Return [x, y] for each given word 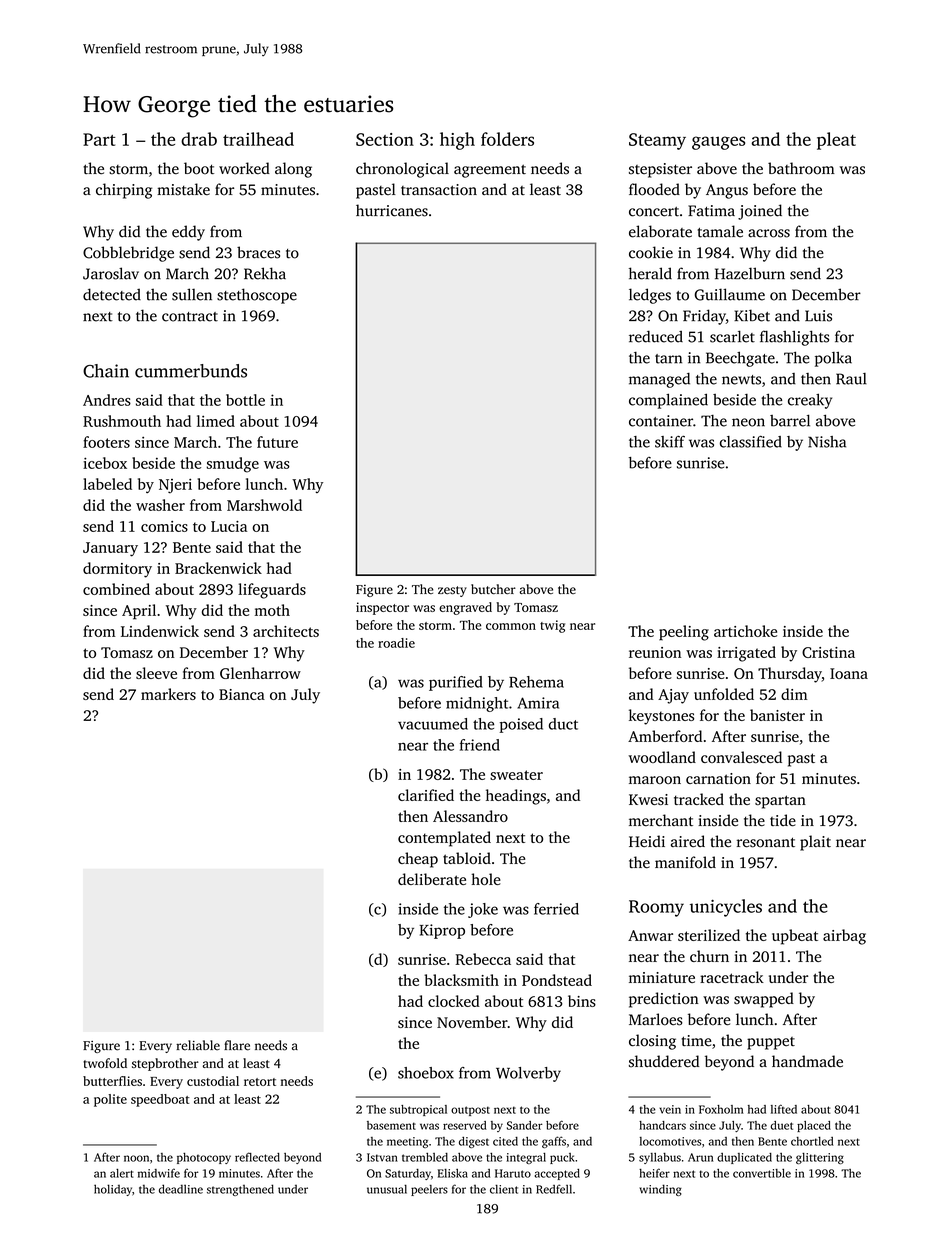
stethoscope [257, 296]
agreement [490, 171]
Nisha [827, 442]
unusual [387, 1189]
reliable [198, 1045]
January [110, 549]
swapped [764, 1000]
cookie [651, 252]
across [769, 233]
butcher [493, 589]
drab [199, 139]
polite [110, 1100]
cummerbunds [191, 371]
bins [582, 1001]
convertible [762, 1173]
